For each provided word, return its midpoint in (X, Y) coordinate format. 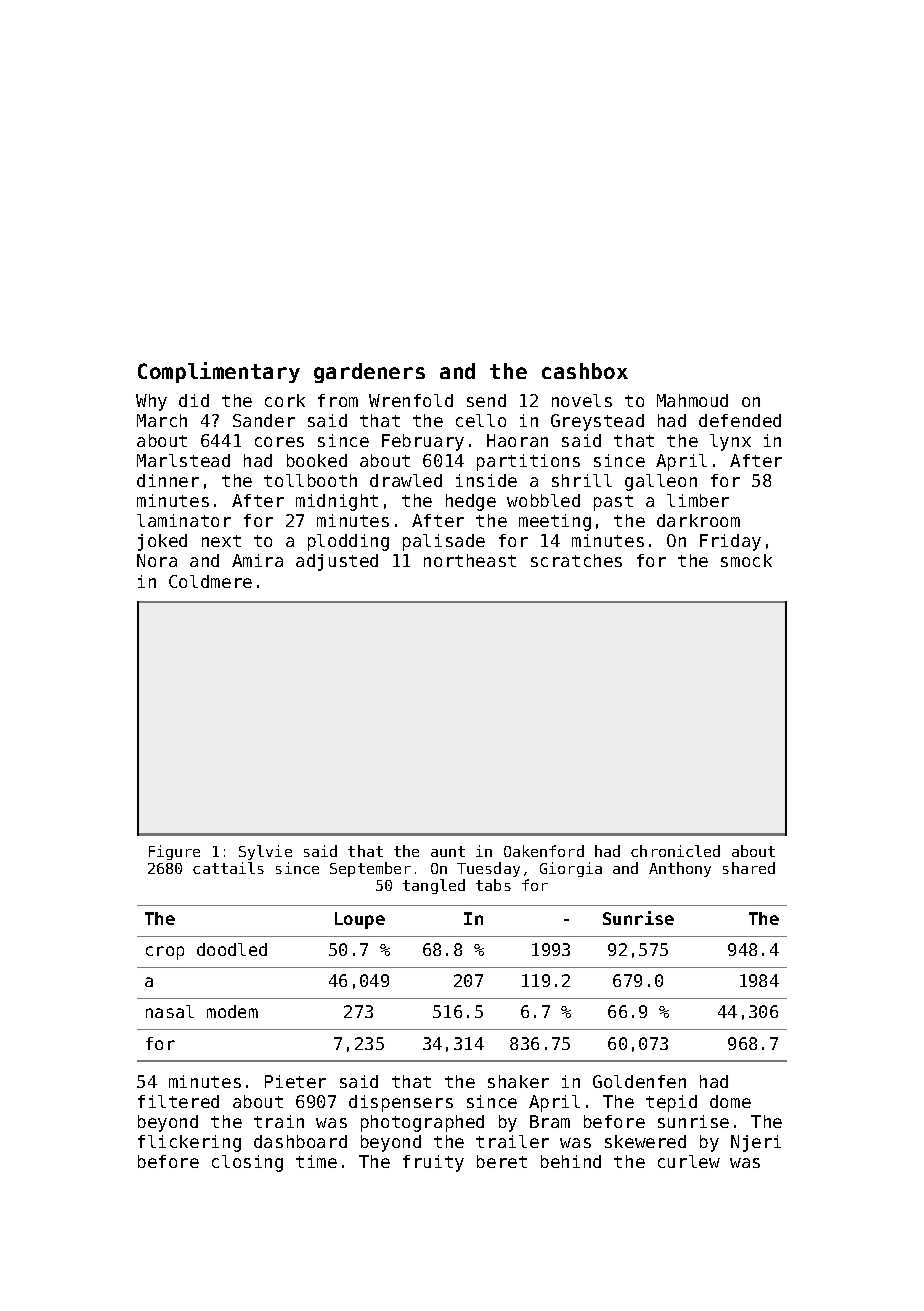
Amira (257, 560)
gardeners (369, 373)
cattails (228, 868)
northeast (470, 560)
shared (749, 868)
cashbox (585, 371)
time (316, 1161)
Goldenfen (639, 1081)
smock (746, 560)
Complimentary (219, 372)
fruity (433, 1163)
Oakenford (544, 851)
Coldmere (210, 581)
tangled (434, 886)
